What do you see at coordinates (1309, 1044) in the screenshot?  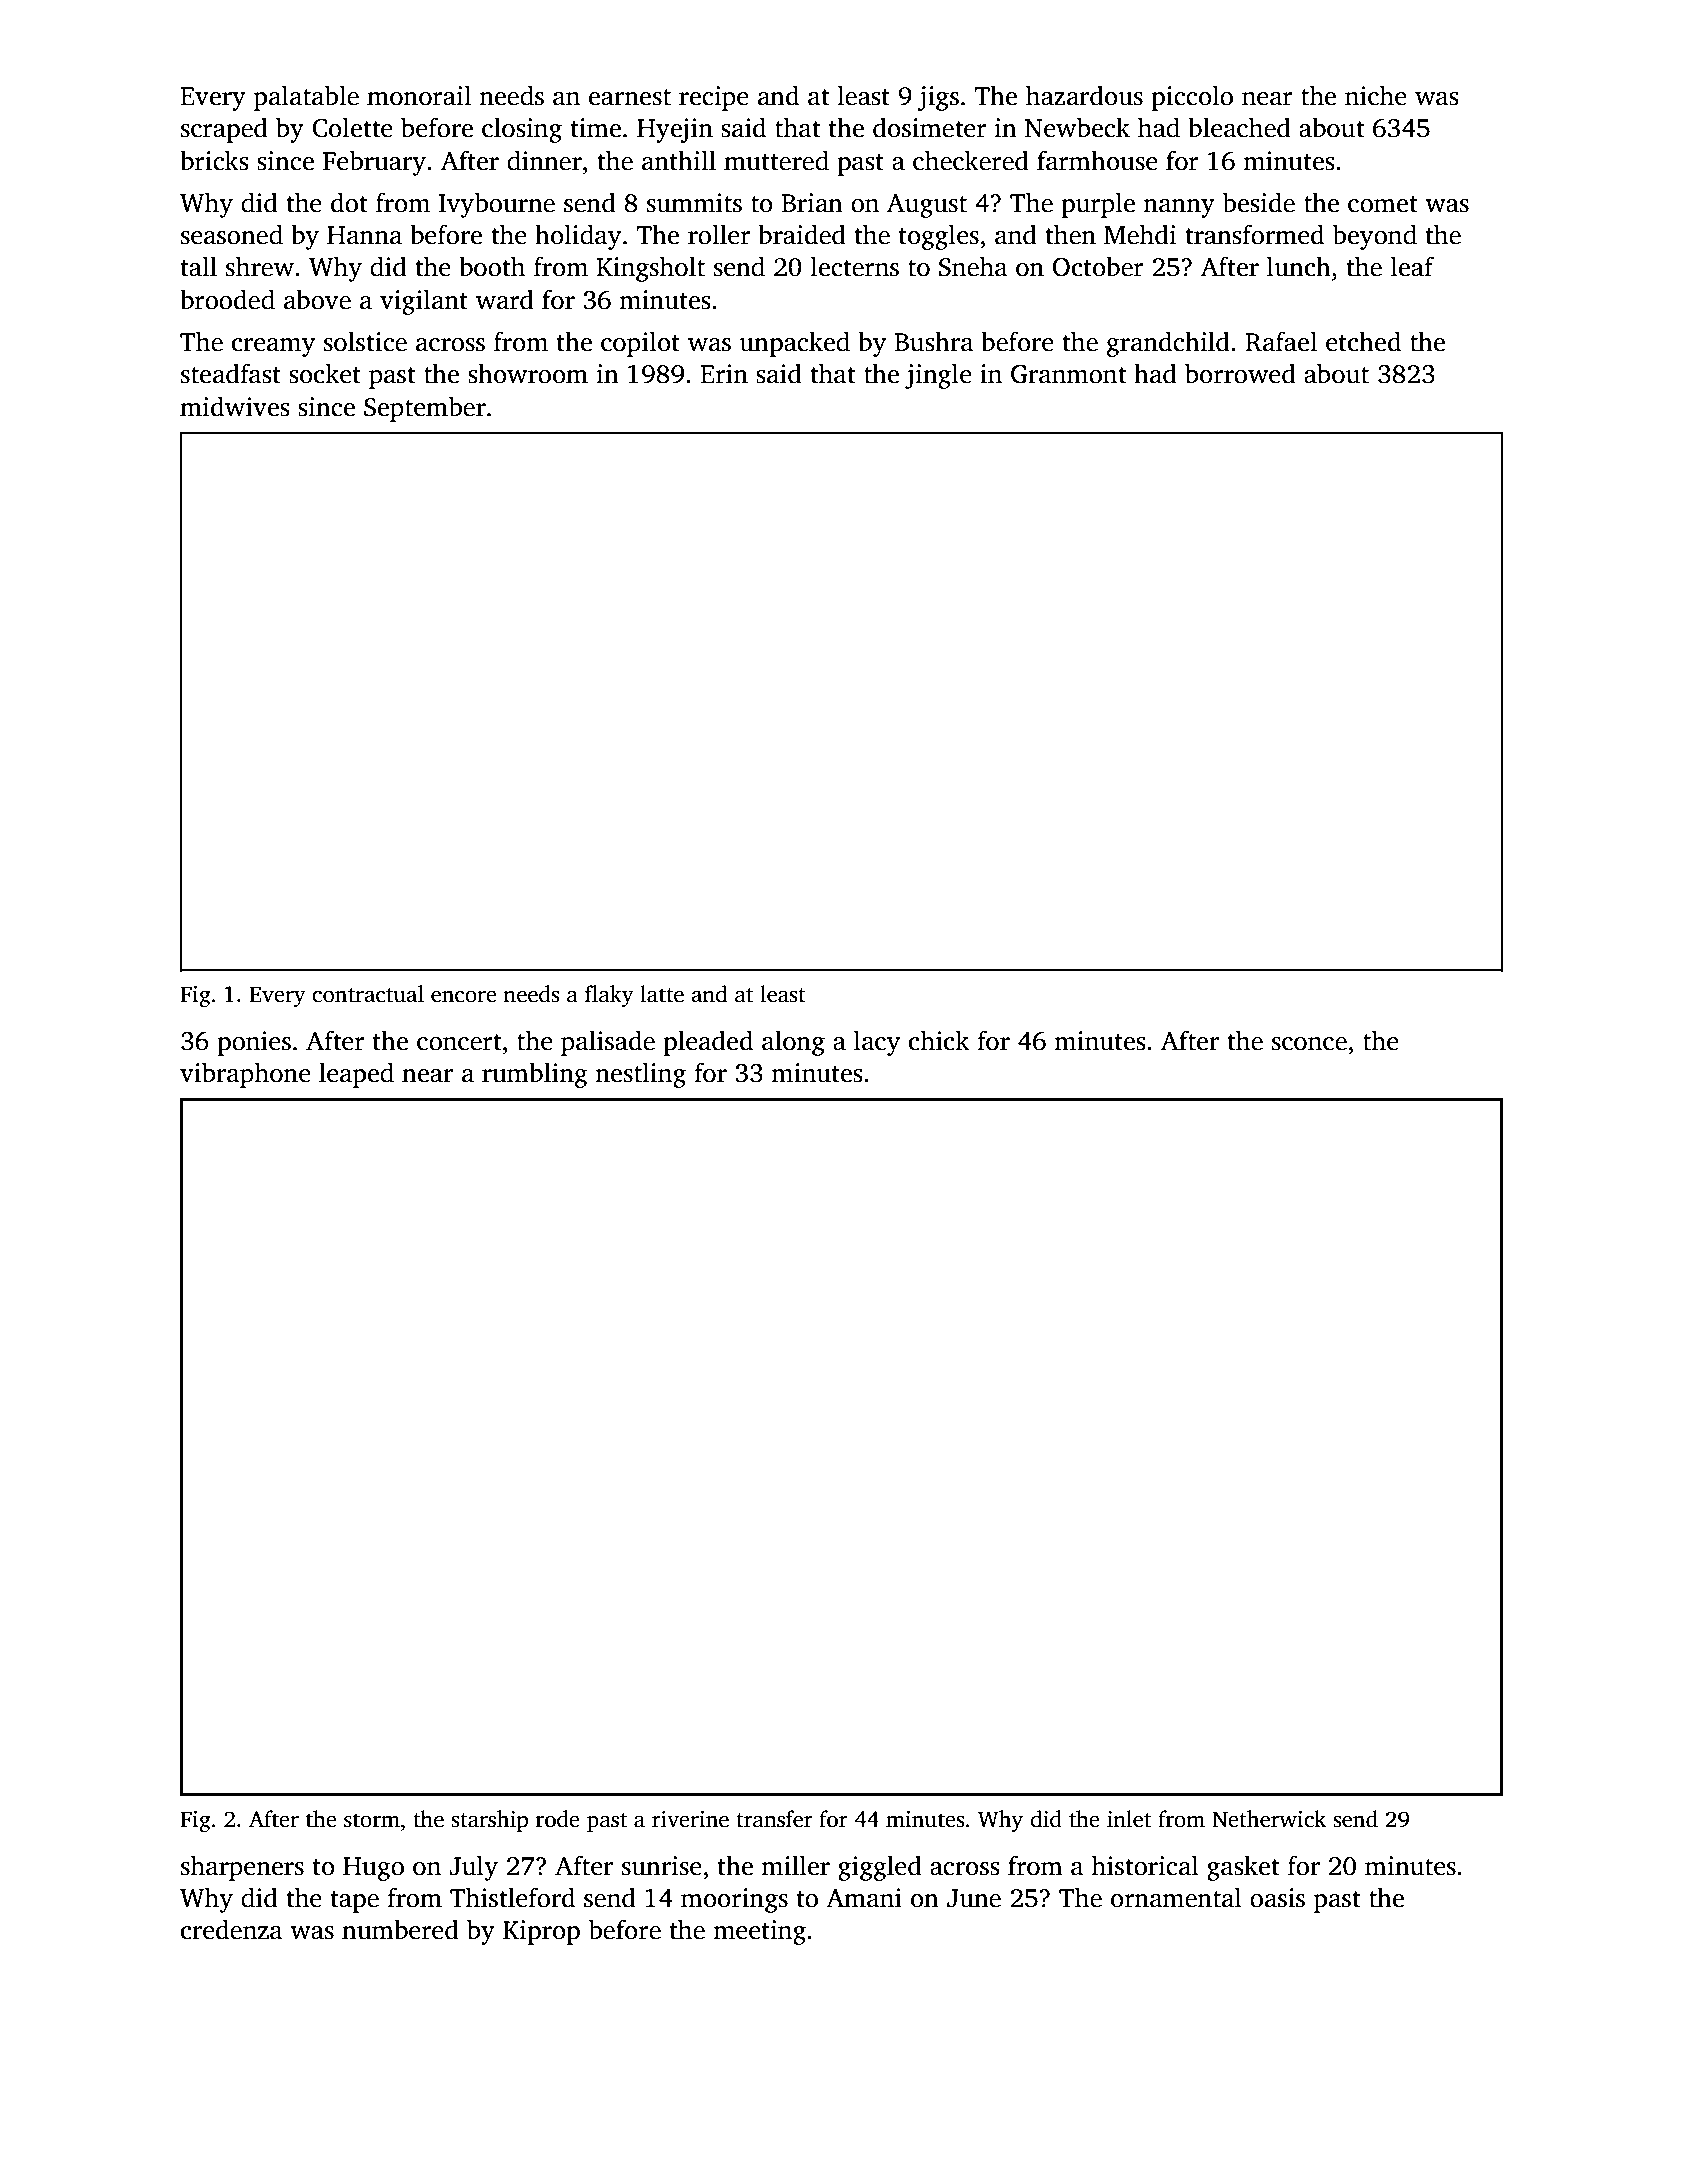 I see `sconce` at bounding box center [1309, 1044].
